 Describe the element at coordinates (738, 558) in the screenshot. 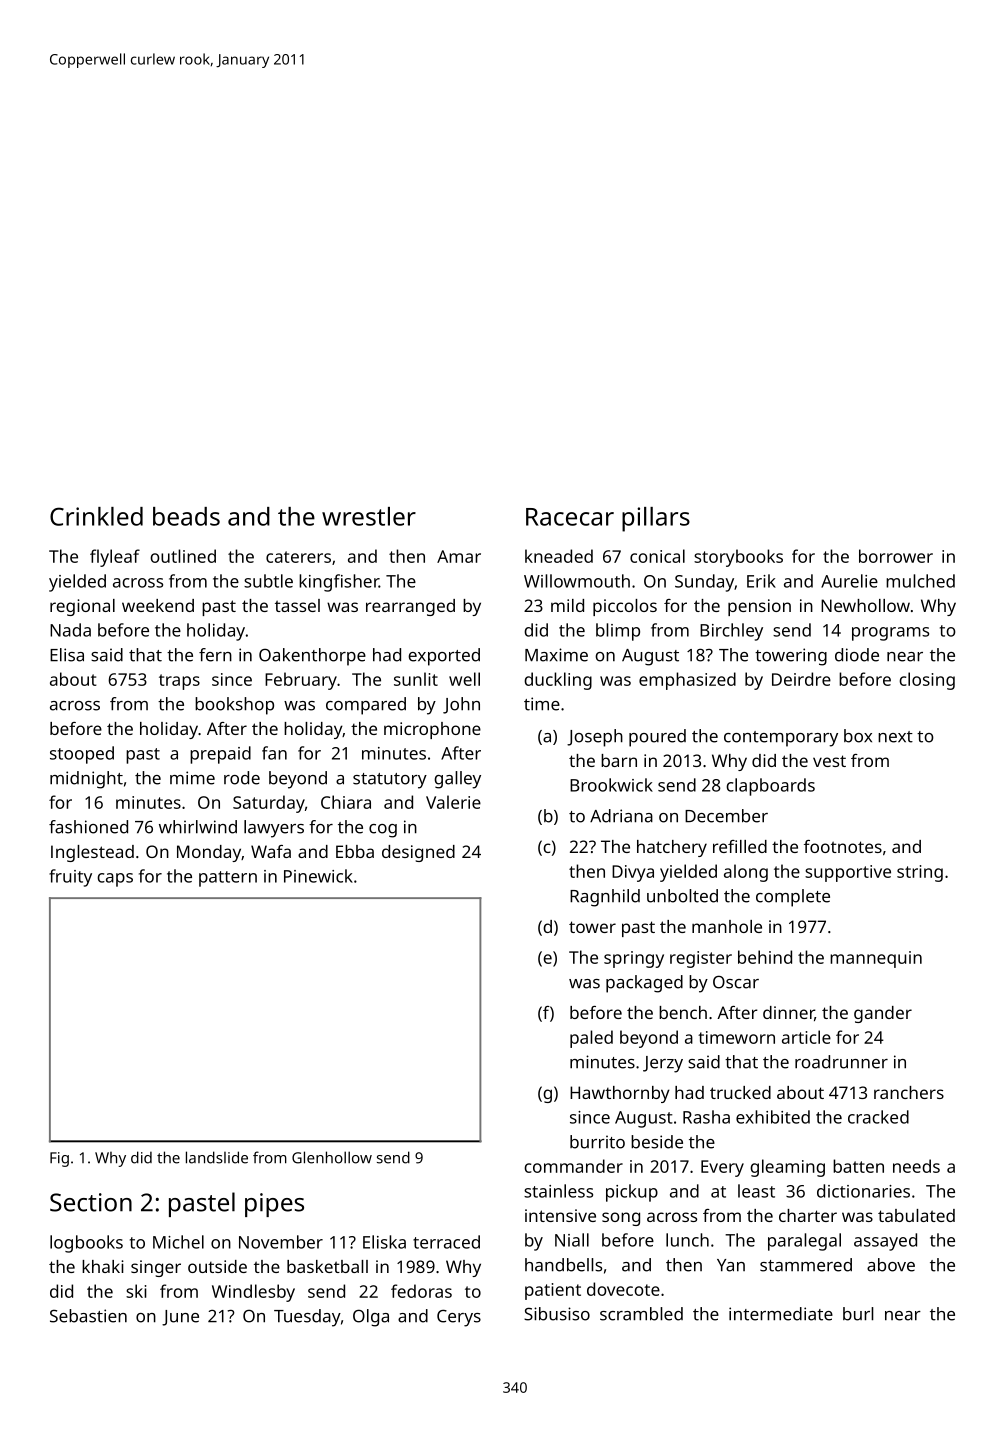

I see `storybooks` at that location.
